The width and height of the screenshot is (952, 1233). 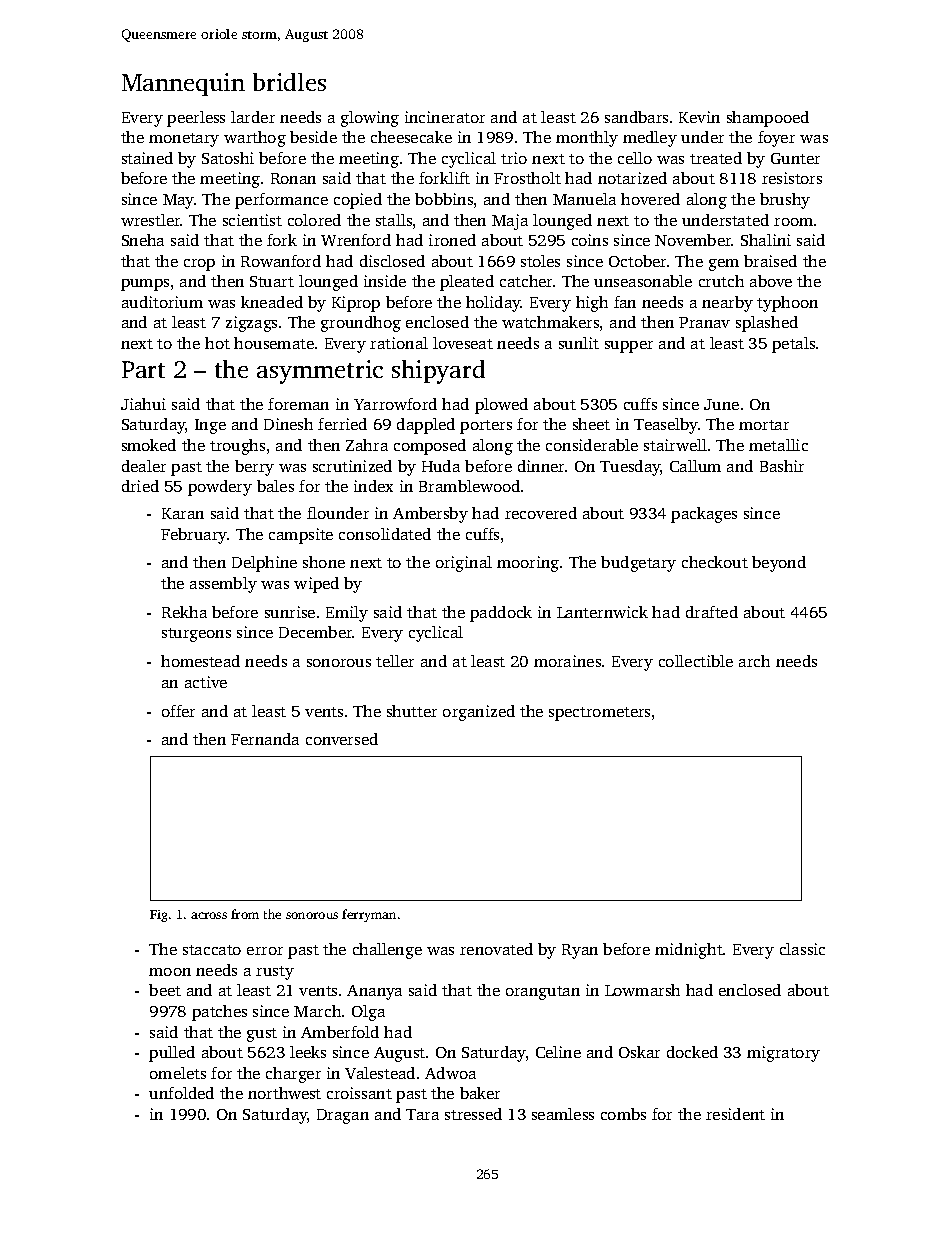 What do you see at coordinates (385, 281) in the screenshot?
I see `inside` at bounding box center [385, 281].
